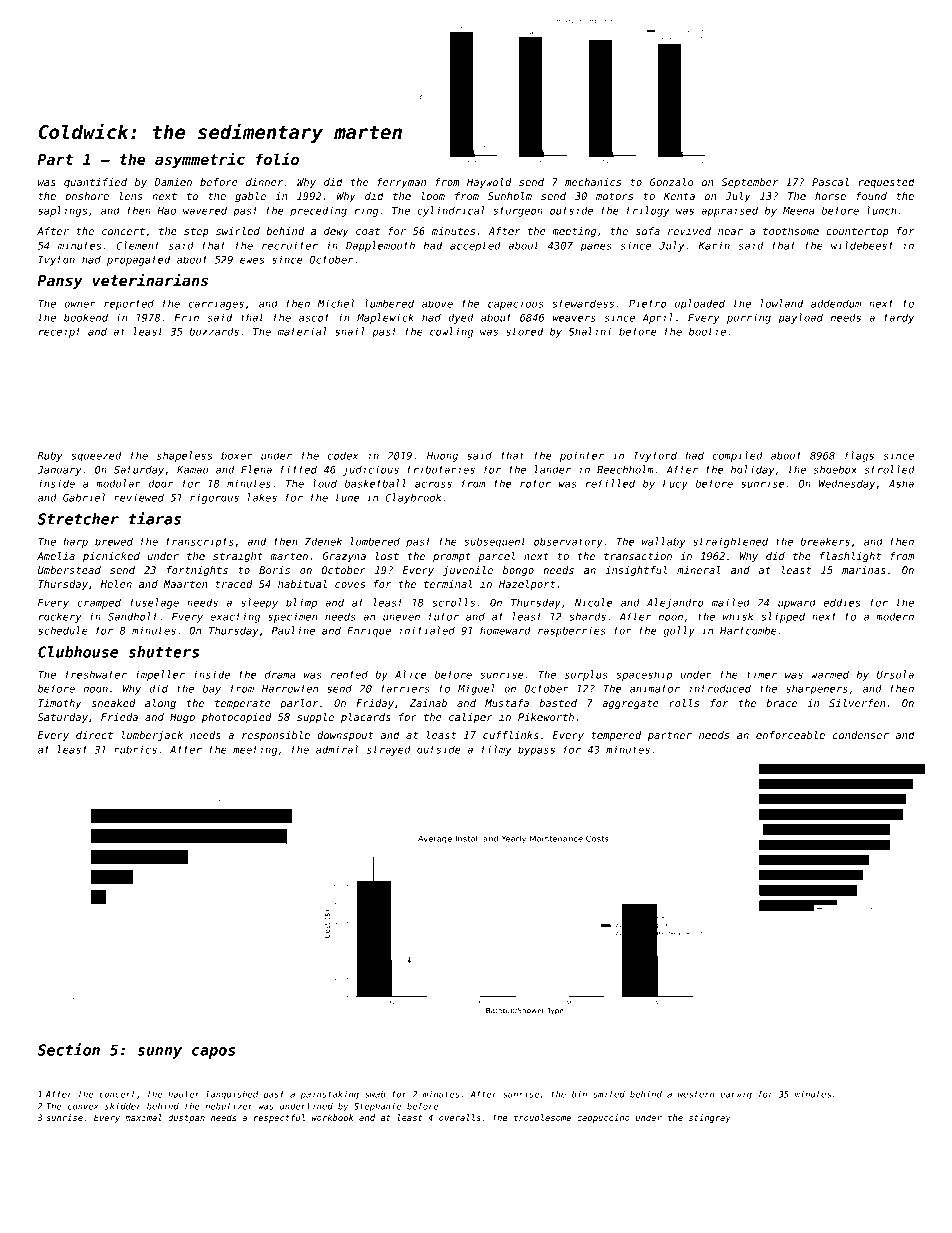  What do you see at coordinates (583, 303) in the screenshot?
I see `stewardess` at bounding box center [583, 303].
